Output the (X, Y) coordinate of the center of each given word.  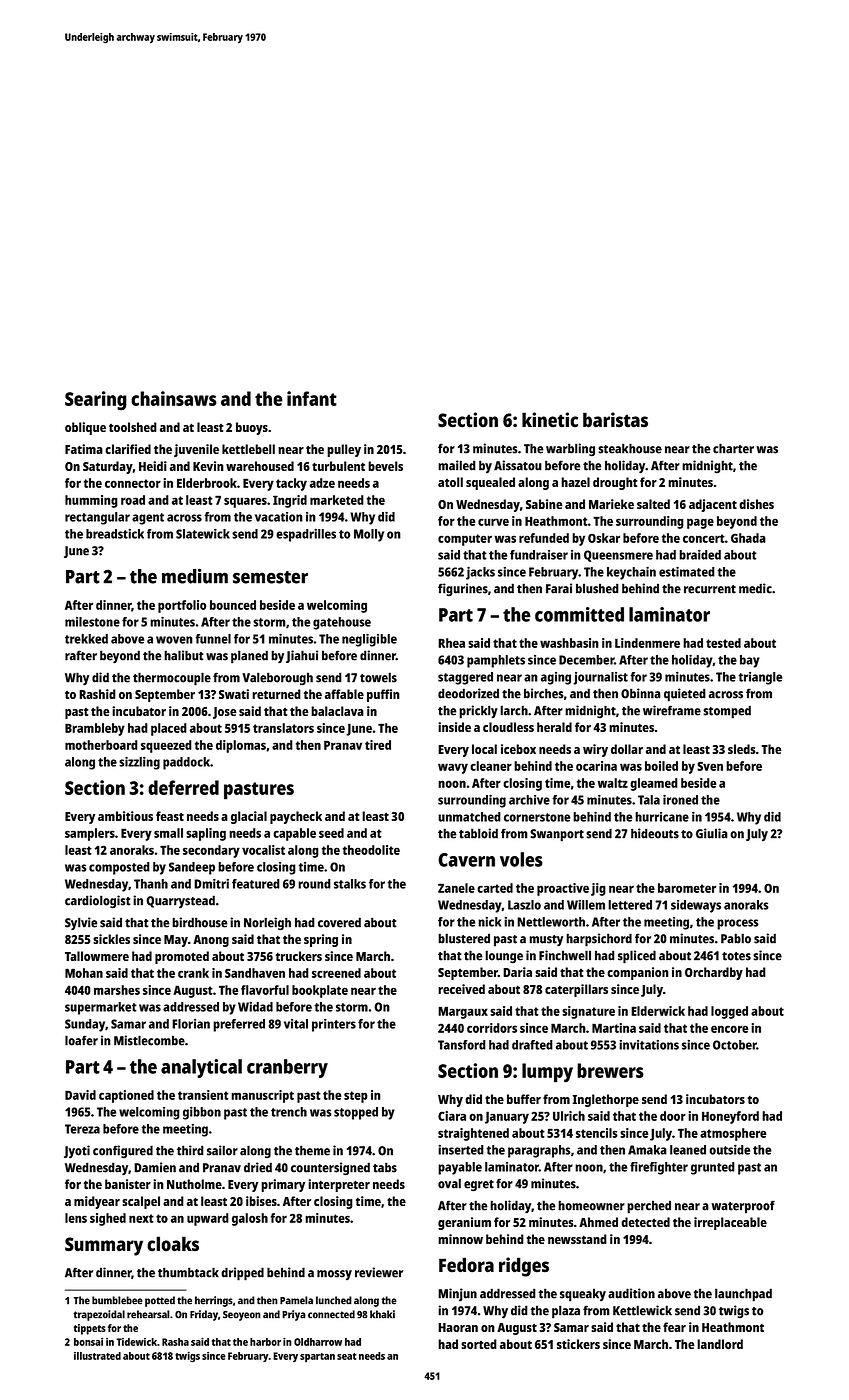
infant (312, 398)
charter (733, 448)
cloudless (508, 727)
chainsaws (174, 398)
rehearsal (148, 1314)
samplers (90, 834)
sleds (741, 749)
